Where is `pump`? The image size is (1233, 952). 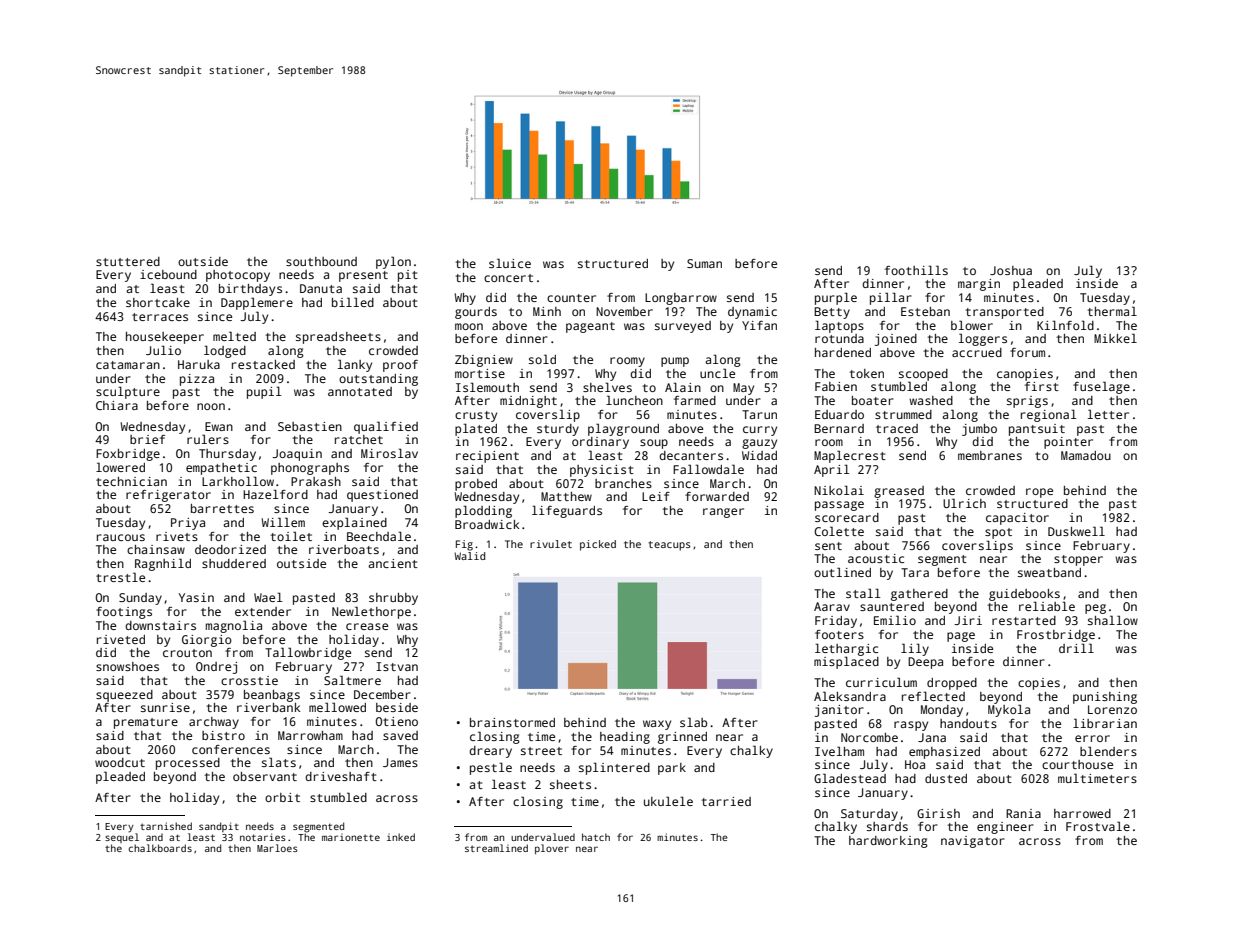
pump is located at coordinates (675, 362).
